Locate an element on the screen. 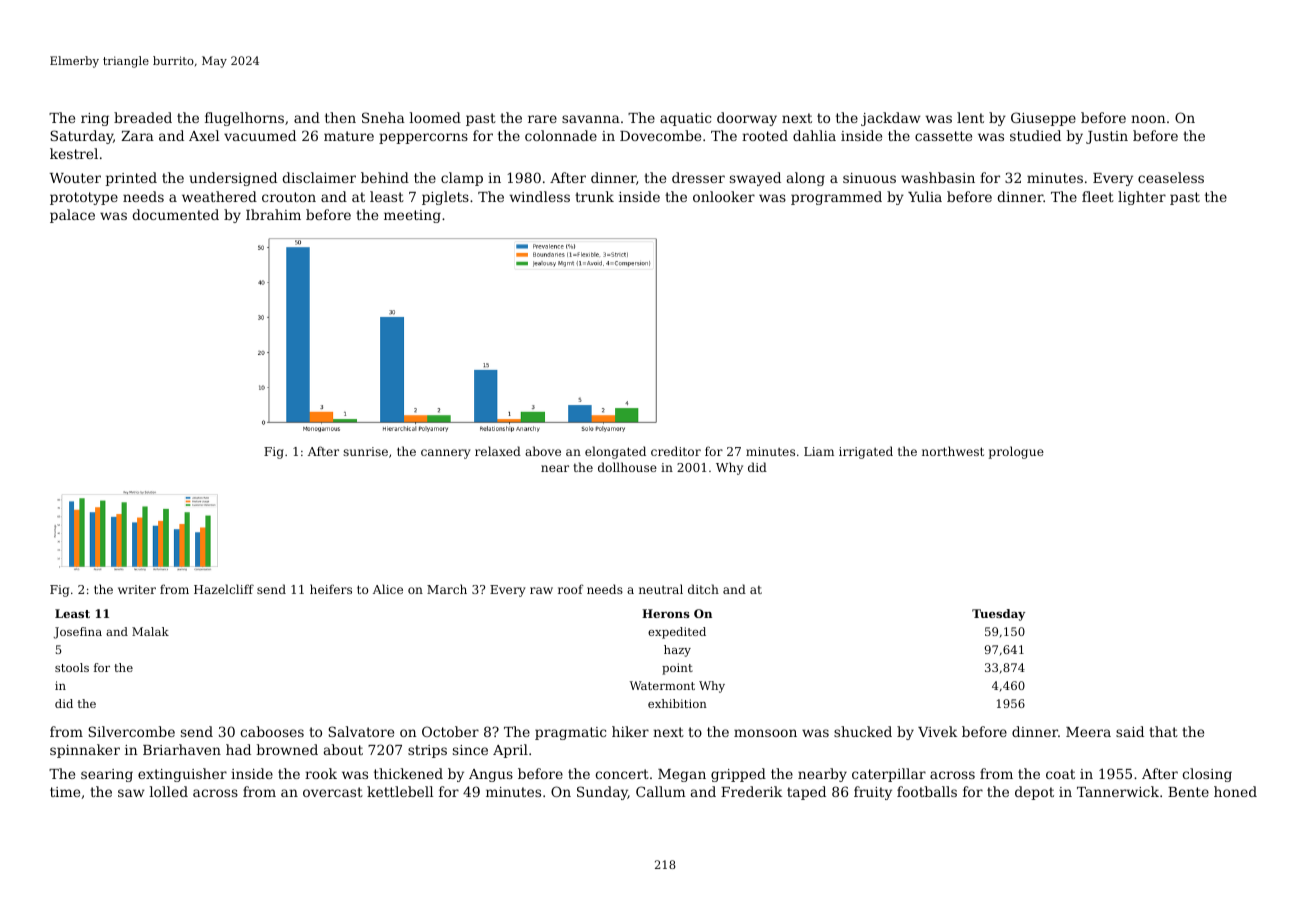 This screenshot has height=924, width=1308. prologue is located at coordinates (1016, 452).
